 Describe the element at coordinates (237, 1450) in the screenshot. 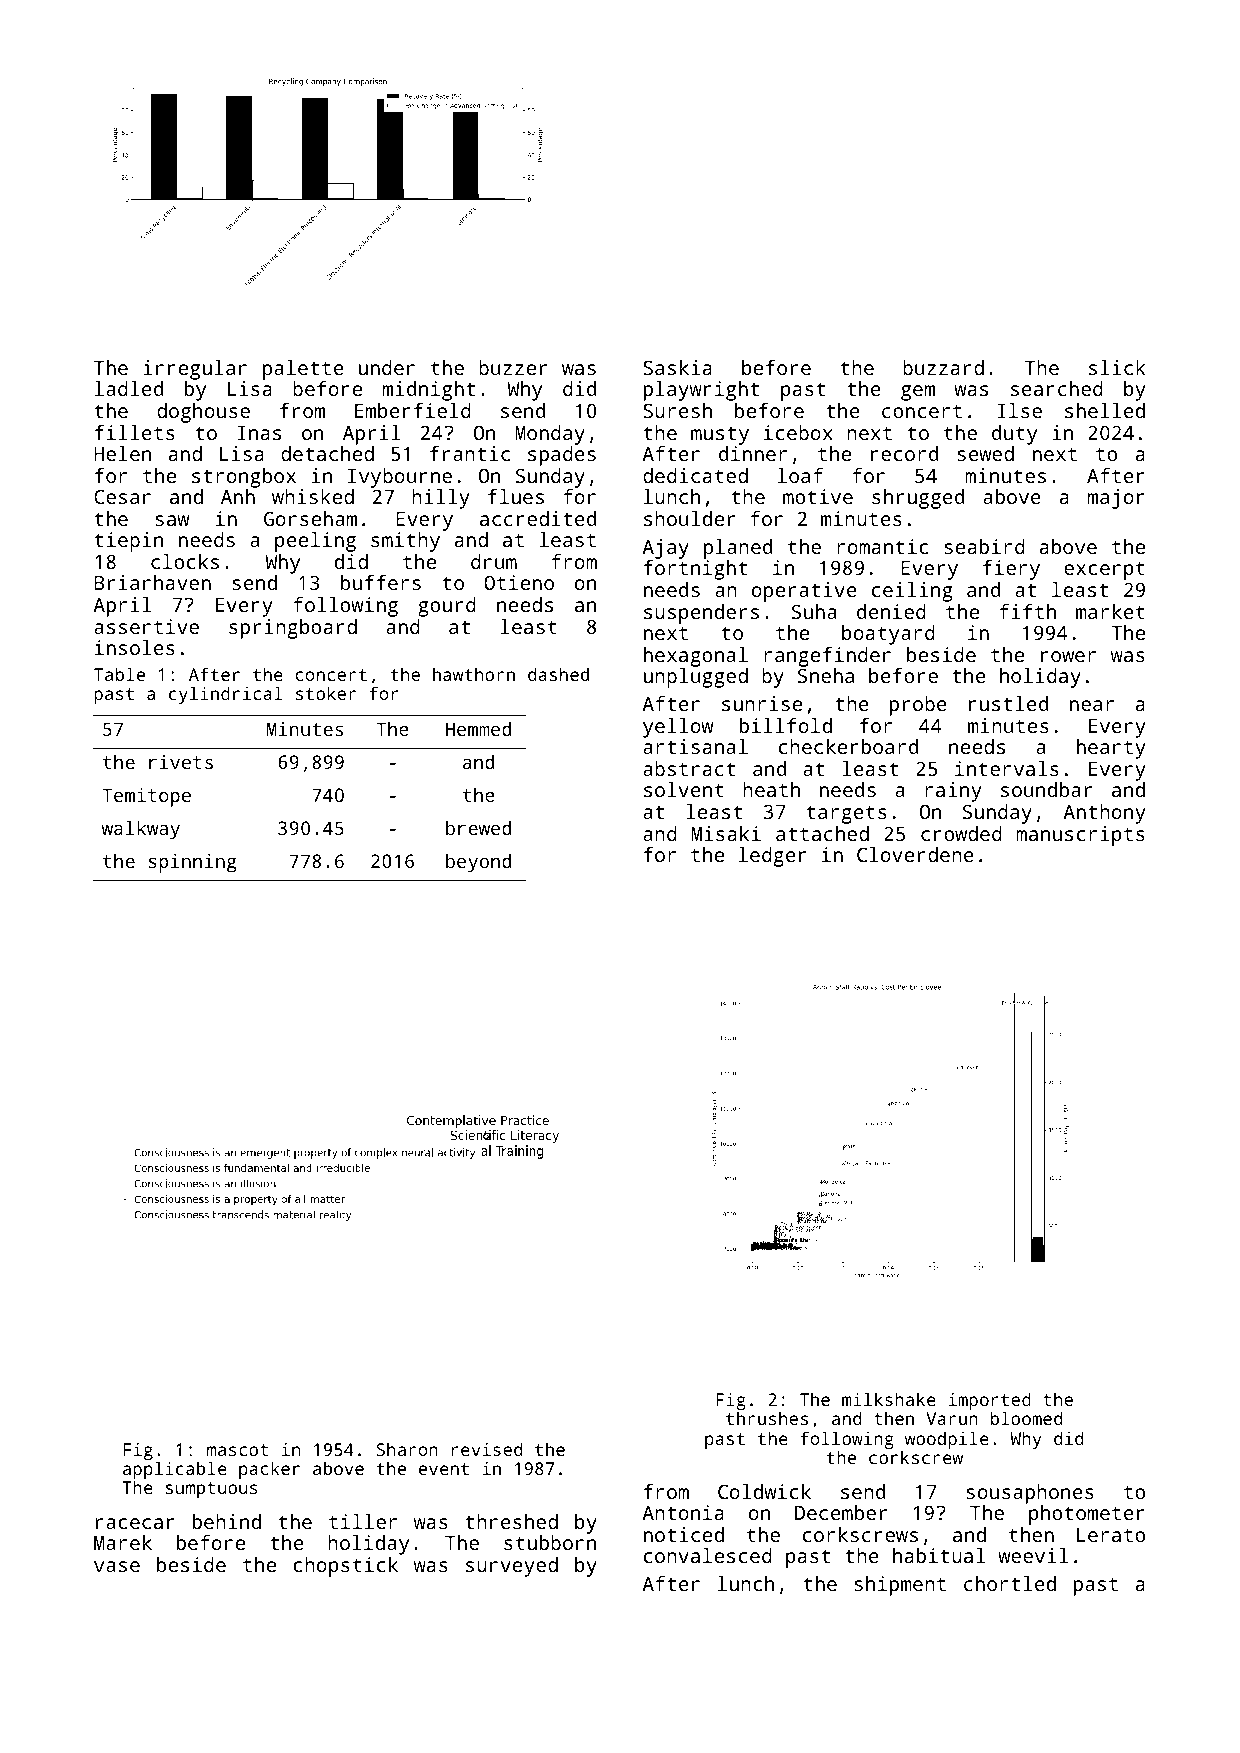

I see `mascot` at that location.
